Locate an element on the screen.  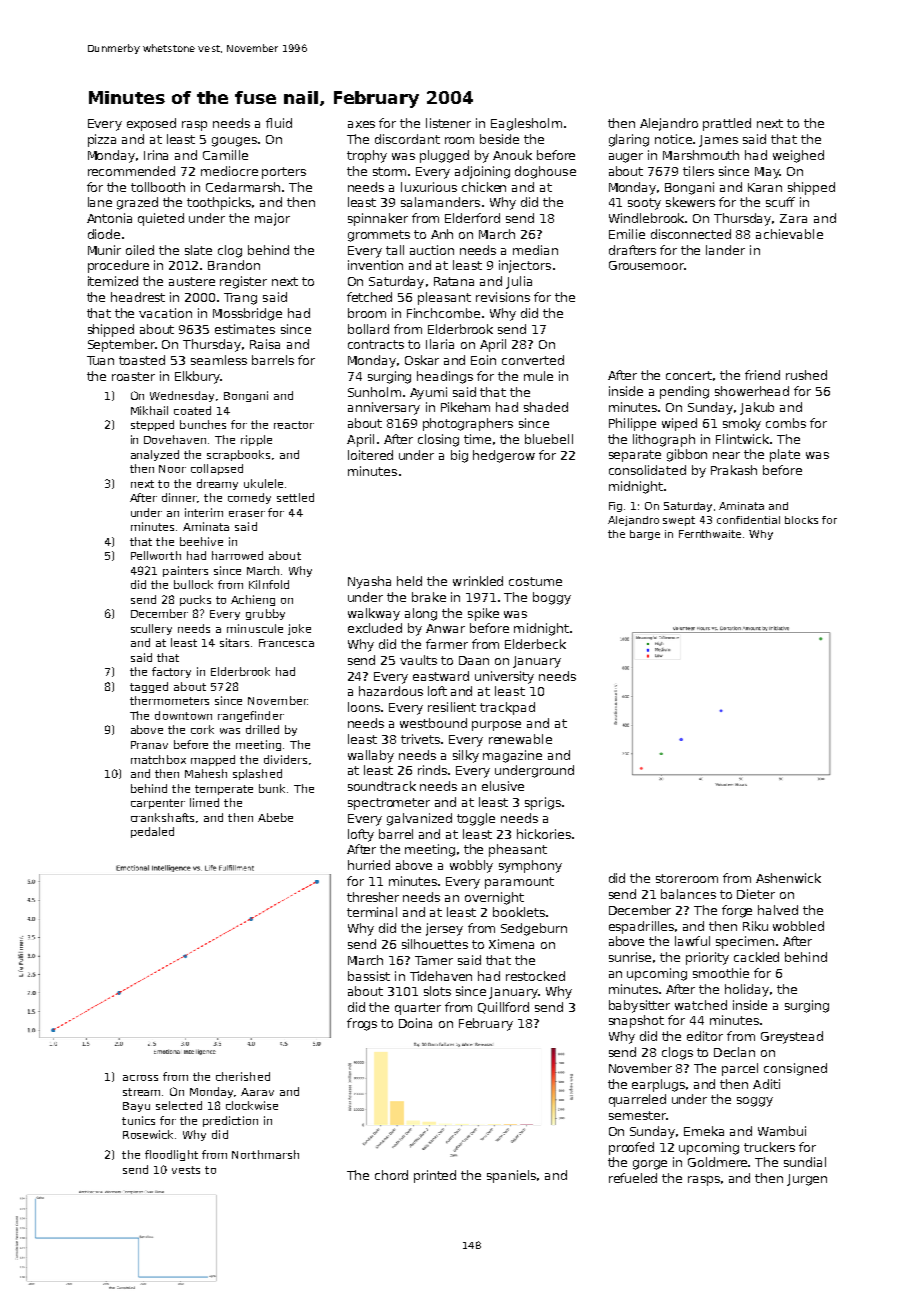
Fernthwaite is located at coordinates (710, 534).
